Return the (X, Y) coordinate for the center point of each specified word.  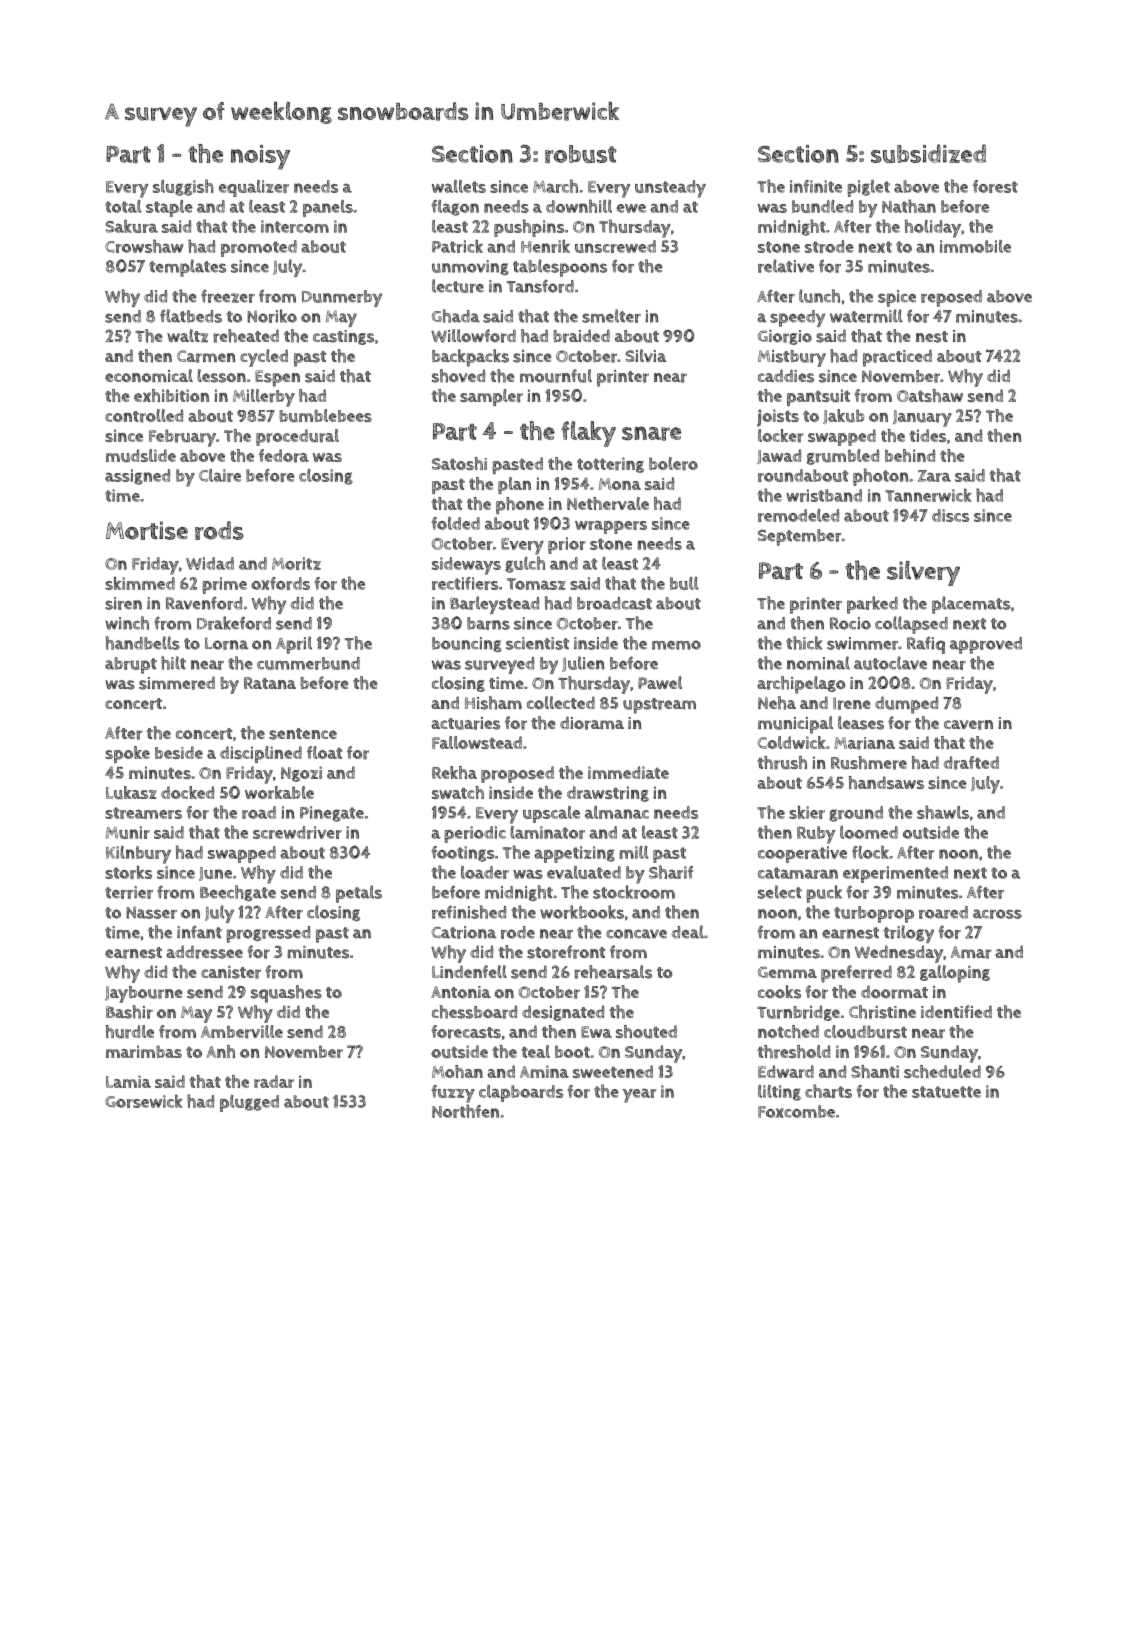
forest (995, 186)
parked (872, 605)
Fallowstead (477, 742)
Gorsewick (144, 1101)
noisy (260, 157)
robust (580, 154)
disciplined (261, 754)
